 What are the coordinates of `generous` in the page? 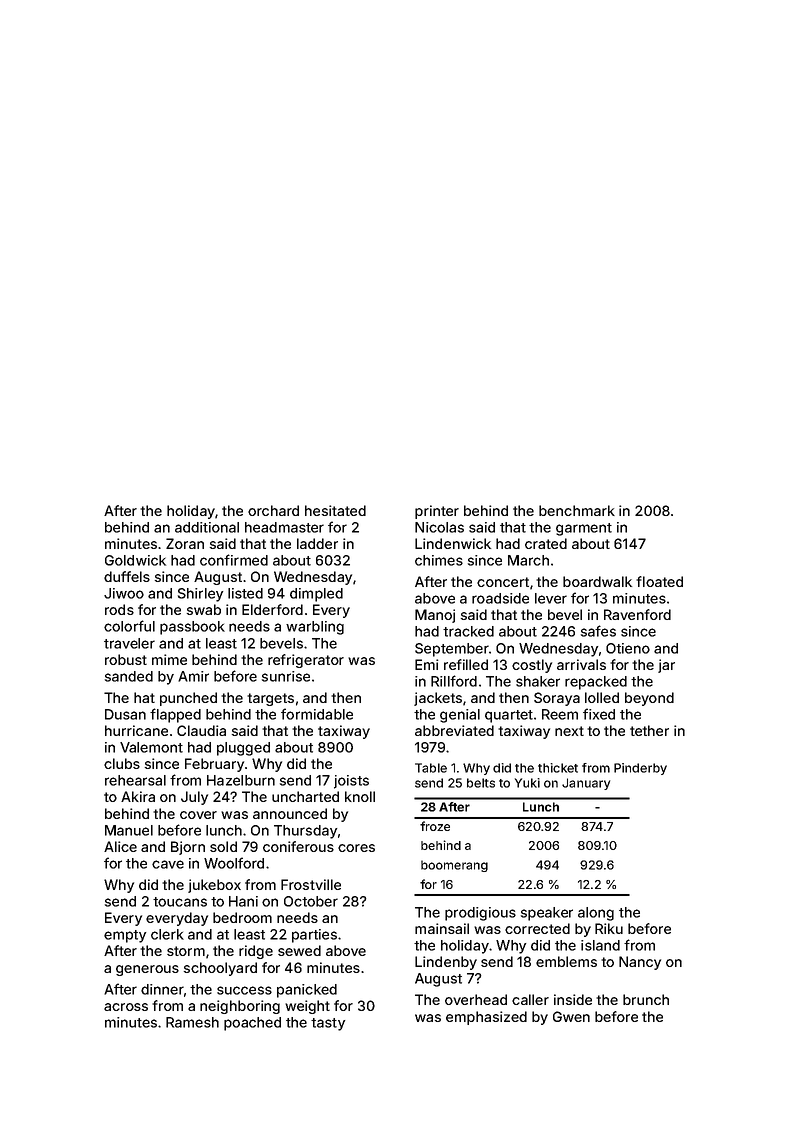 It's located at (147, 970).
